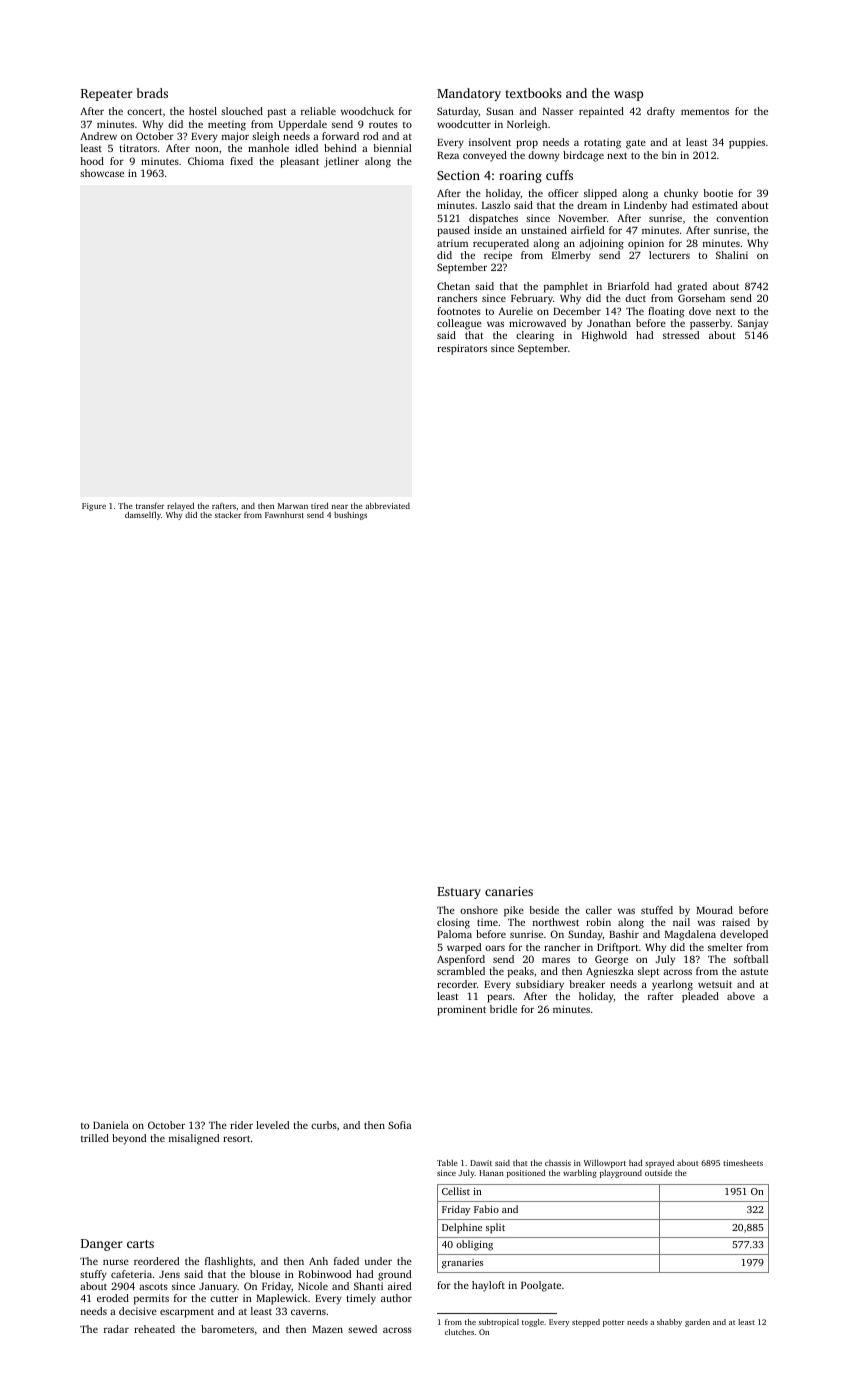 This screenshot has width=849, height=1400. What do you see at coordinates (350, 516) in the screenshot?
I see `bushings` at bounding box center [350, 516].
